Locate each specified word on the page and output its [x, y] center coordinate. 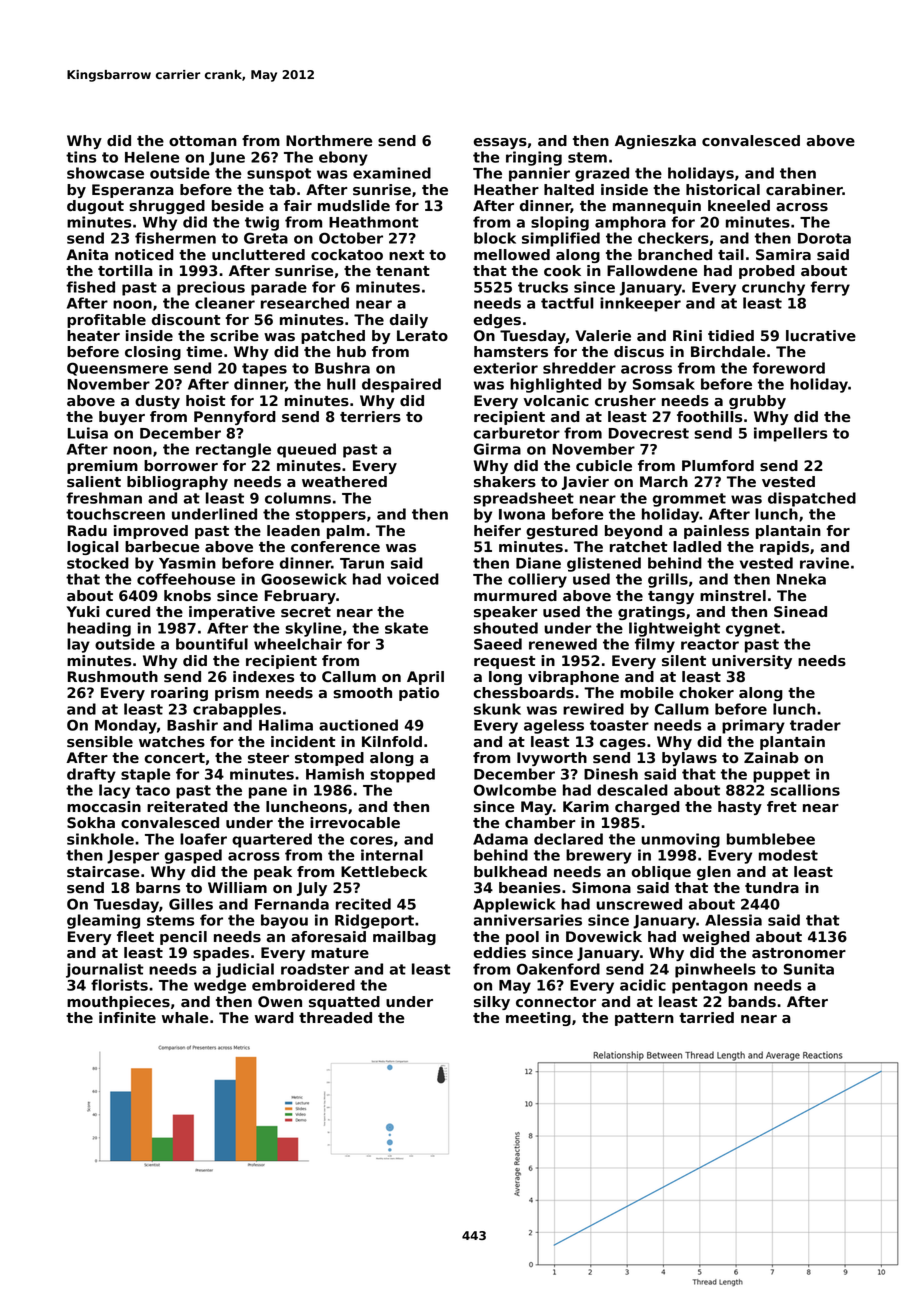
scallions [805, 790]
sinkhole [100, 839]
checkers [673, 238]
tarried [706, 1018]
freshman [104, 498]
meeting [538, 1019]
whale [185, 1017]
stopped [402, 775]
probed [767, 272]
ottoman [203, 141]
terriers [370, 417]
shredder [579, 368]
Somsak [664, 384]
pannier [539, 174]
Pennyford [235, 418]
